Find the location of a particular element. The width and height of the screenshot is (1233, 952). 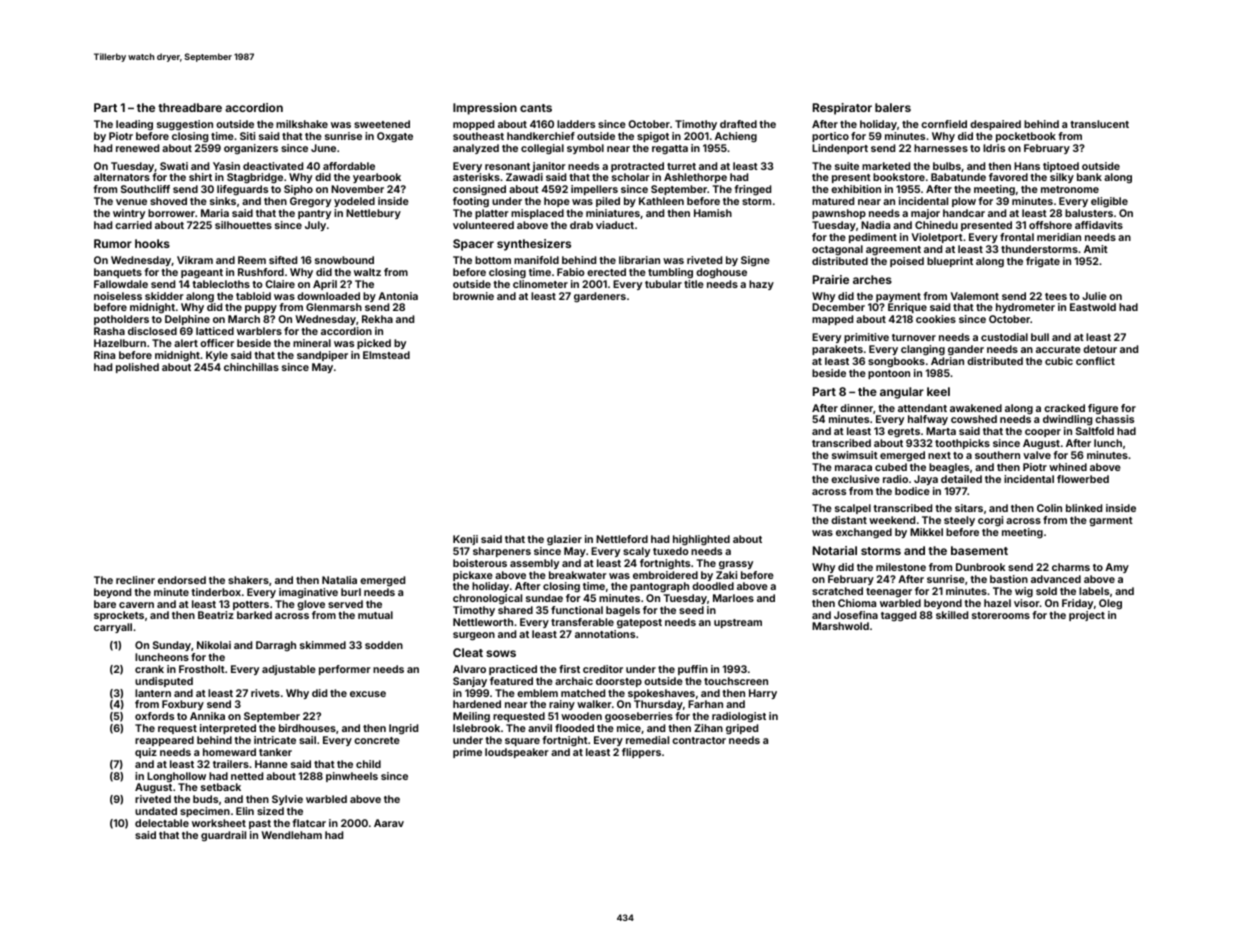

child is located at coordinates (368, 764).
